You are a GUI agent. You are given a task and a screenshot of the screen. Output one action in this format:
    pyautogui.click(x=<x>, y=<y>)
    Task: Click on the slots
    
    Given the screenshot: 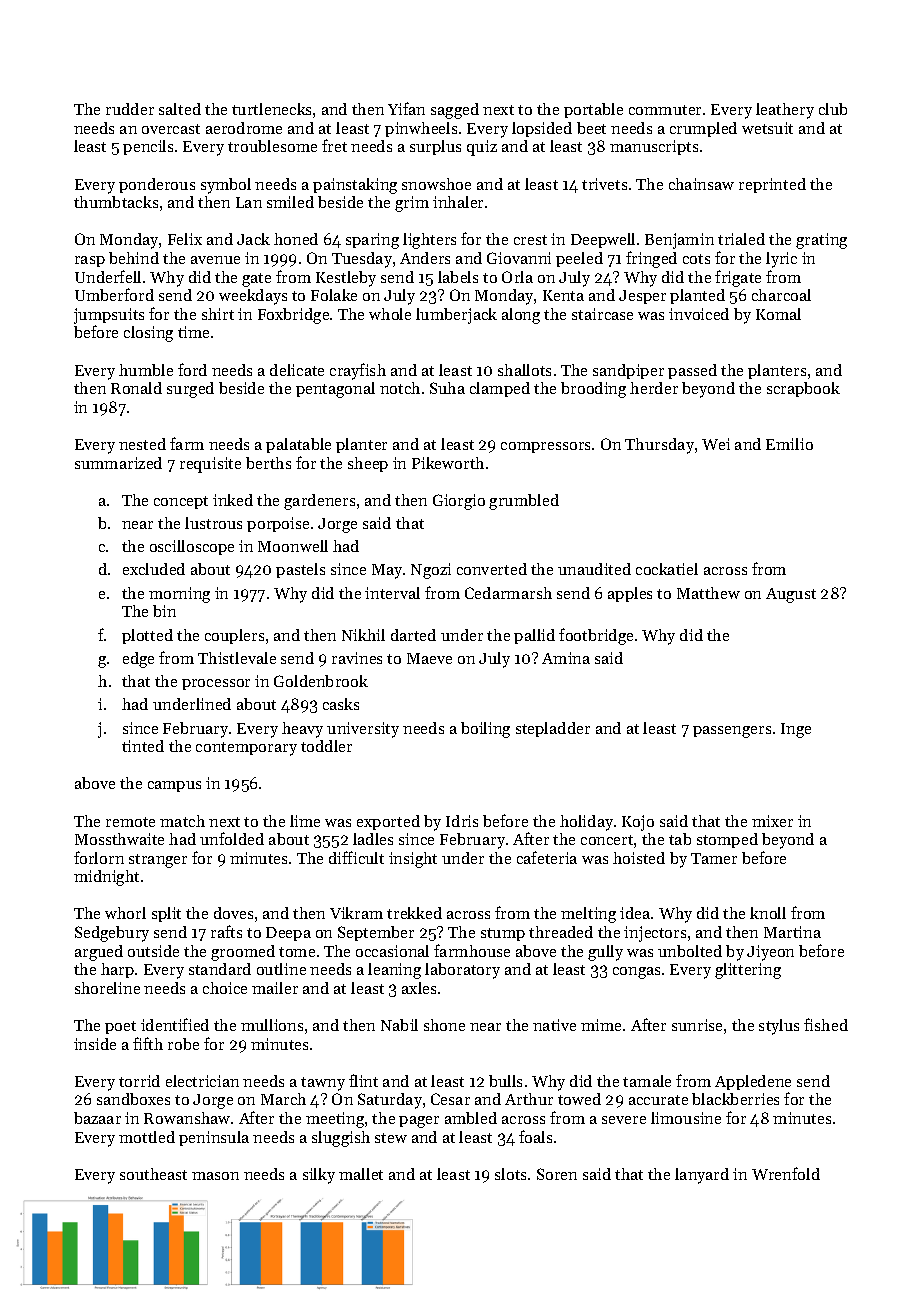 What is the action you would take?
    pyautogui.click(x=510, y=1174)
